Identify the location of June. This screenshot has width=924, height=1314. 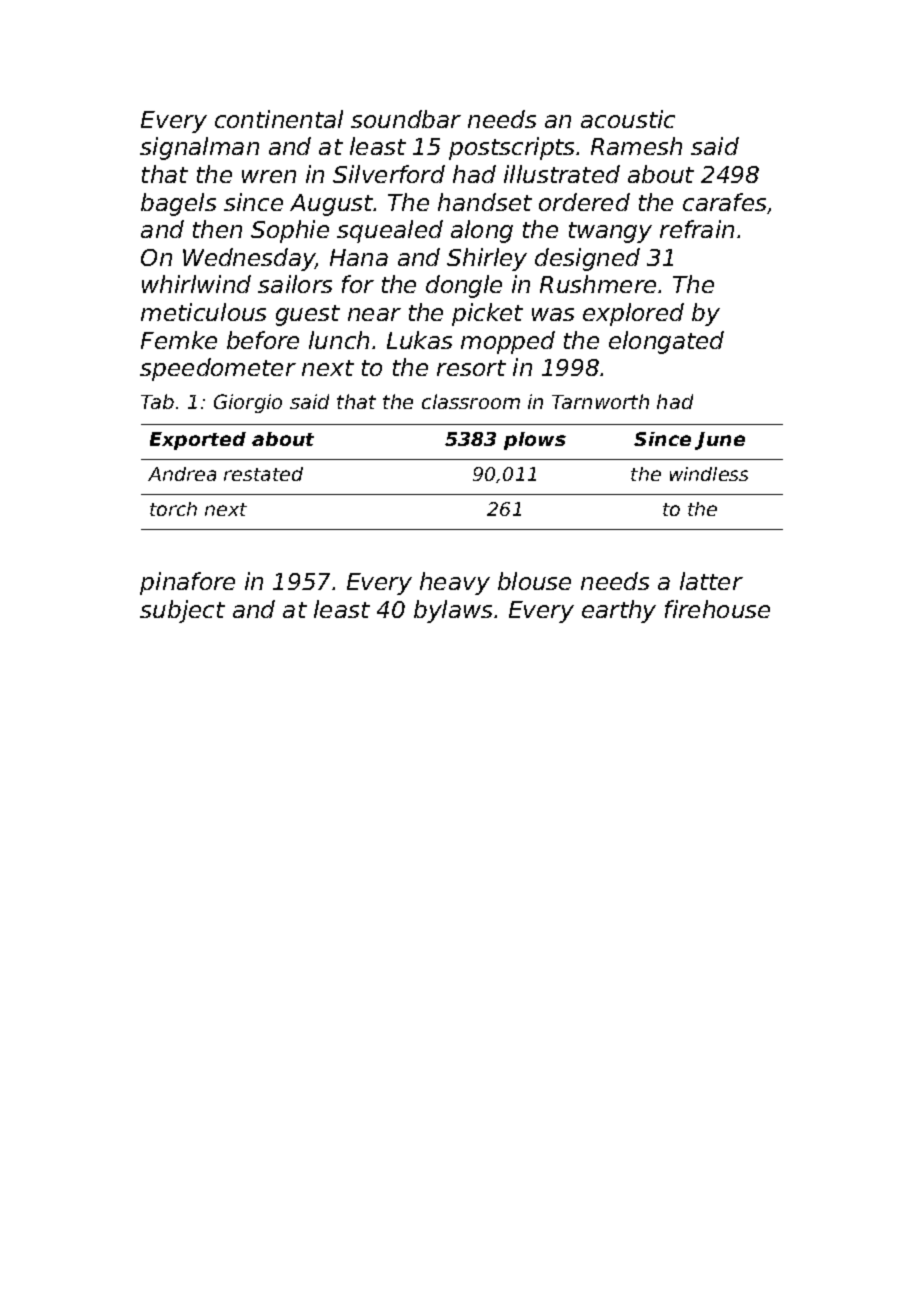
(720, 441).
